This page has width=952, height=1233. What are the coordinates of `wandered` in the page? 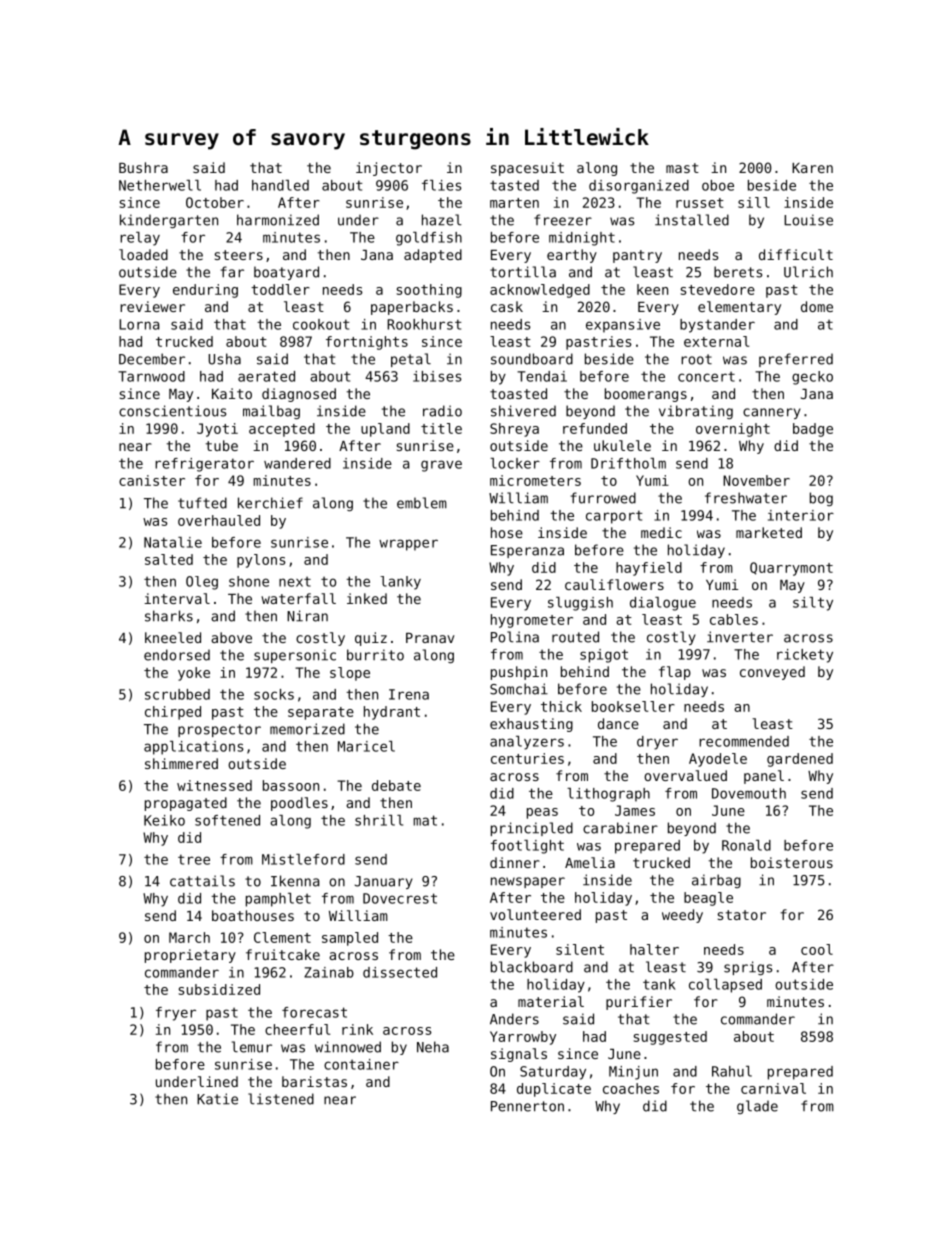 It's located at (297, 463).
